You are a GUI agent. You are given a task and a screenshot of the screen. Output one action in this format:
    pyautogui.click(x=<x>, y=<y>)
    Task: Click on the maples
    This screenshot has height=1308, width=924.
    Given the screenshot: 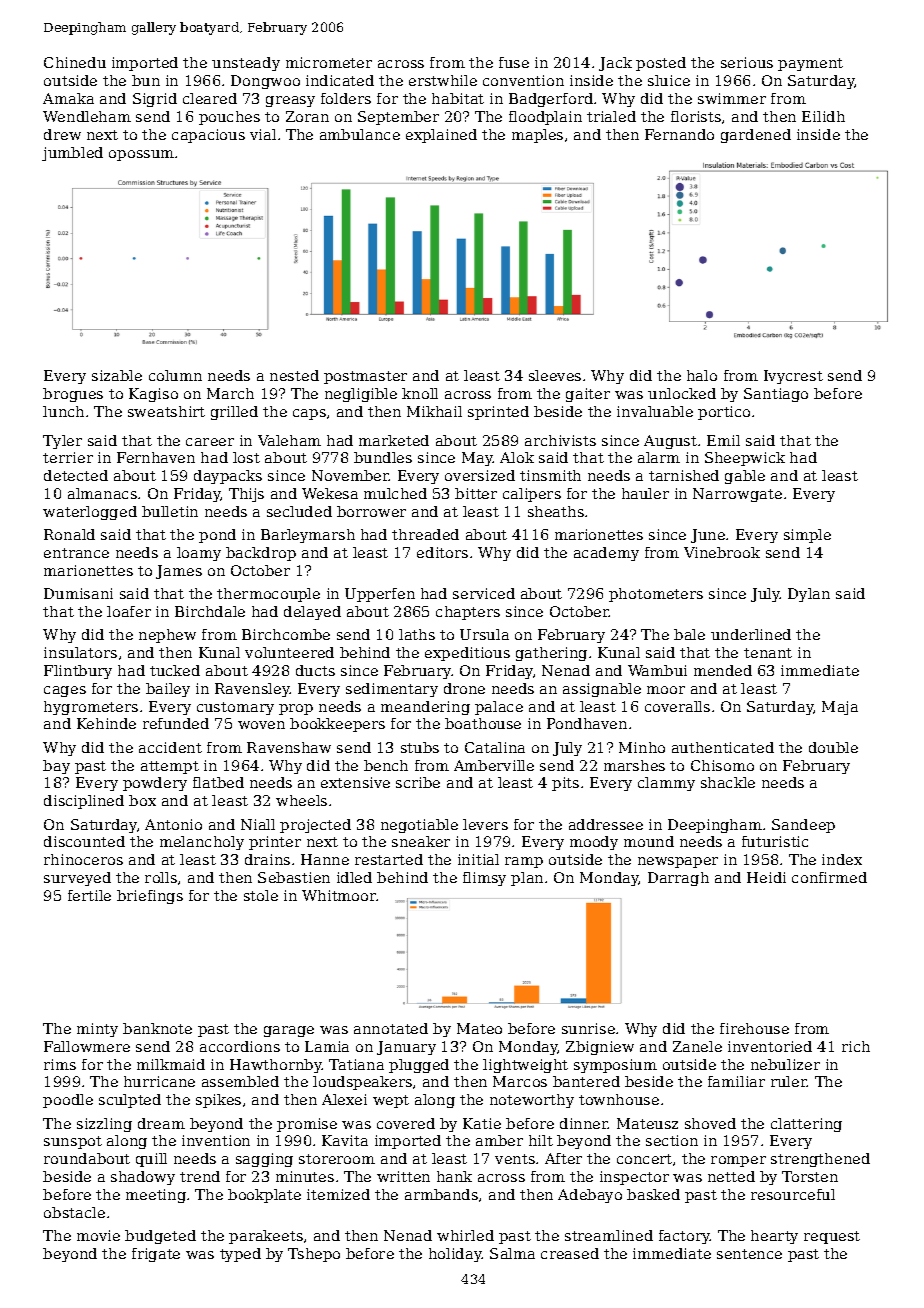 What is the action you would take?
    pyautogui.click(x=537, y=136)
